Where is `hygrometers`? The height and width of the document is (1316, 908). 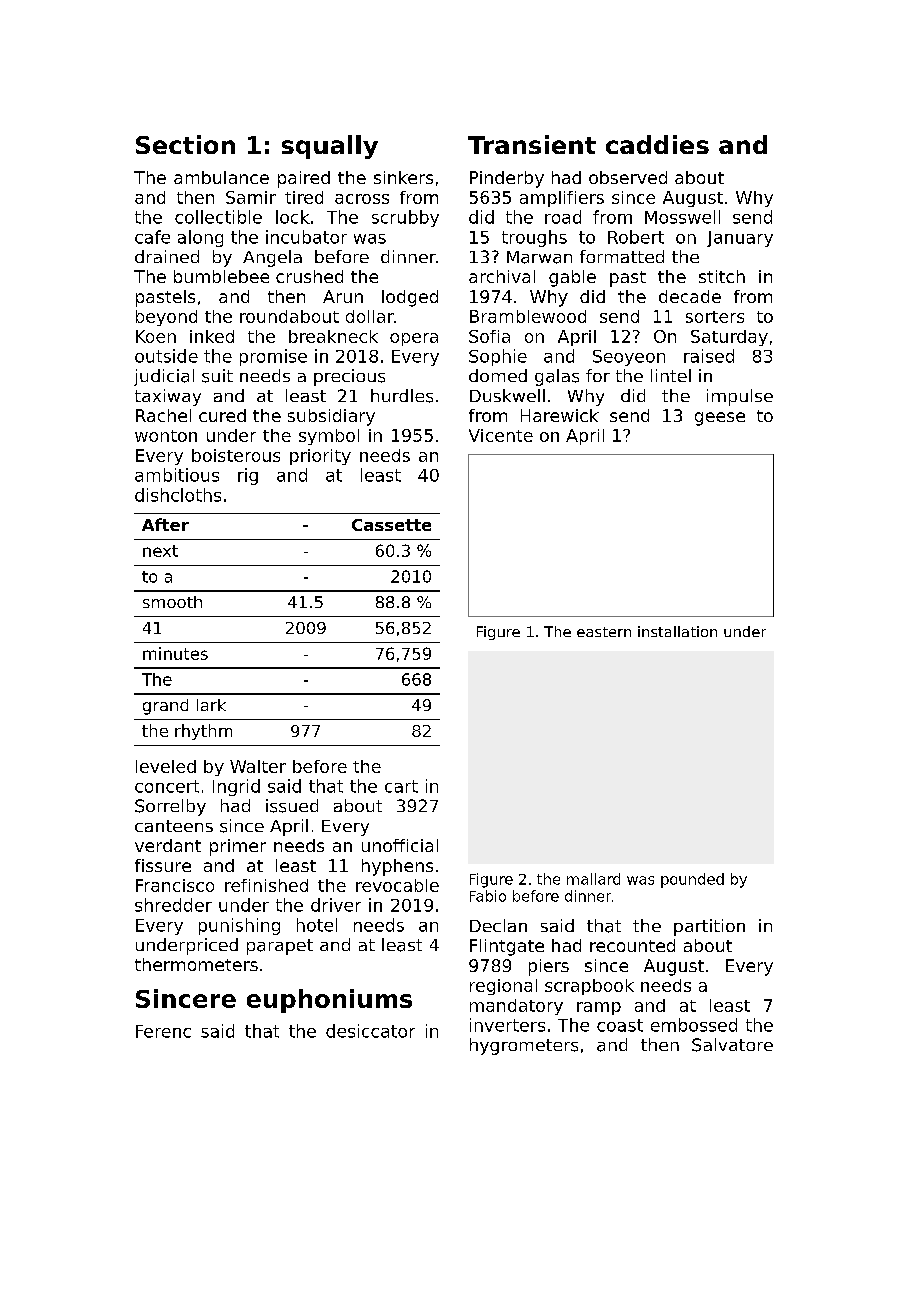 hygrometers is located at coordinates (524, 1046).
